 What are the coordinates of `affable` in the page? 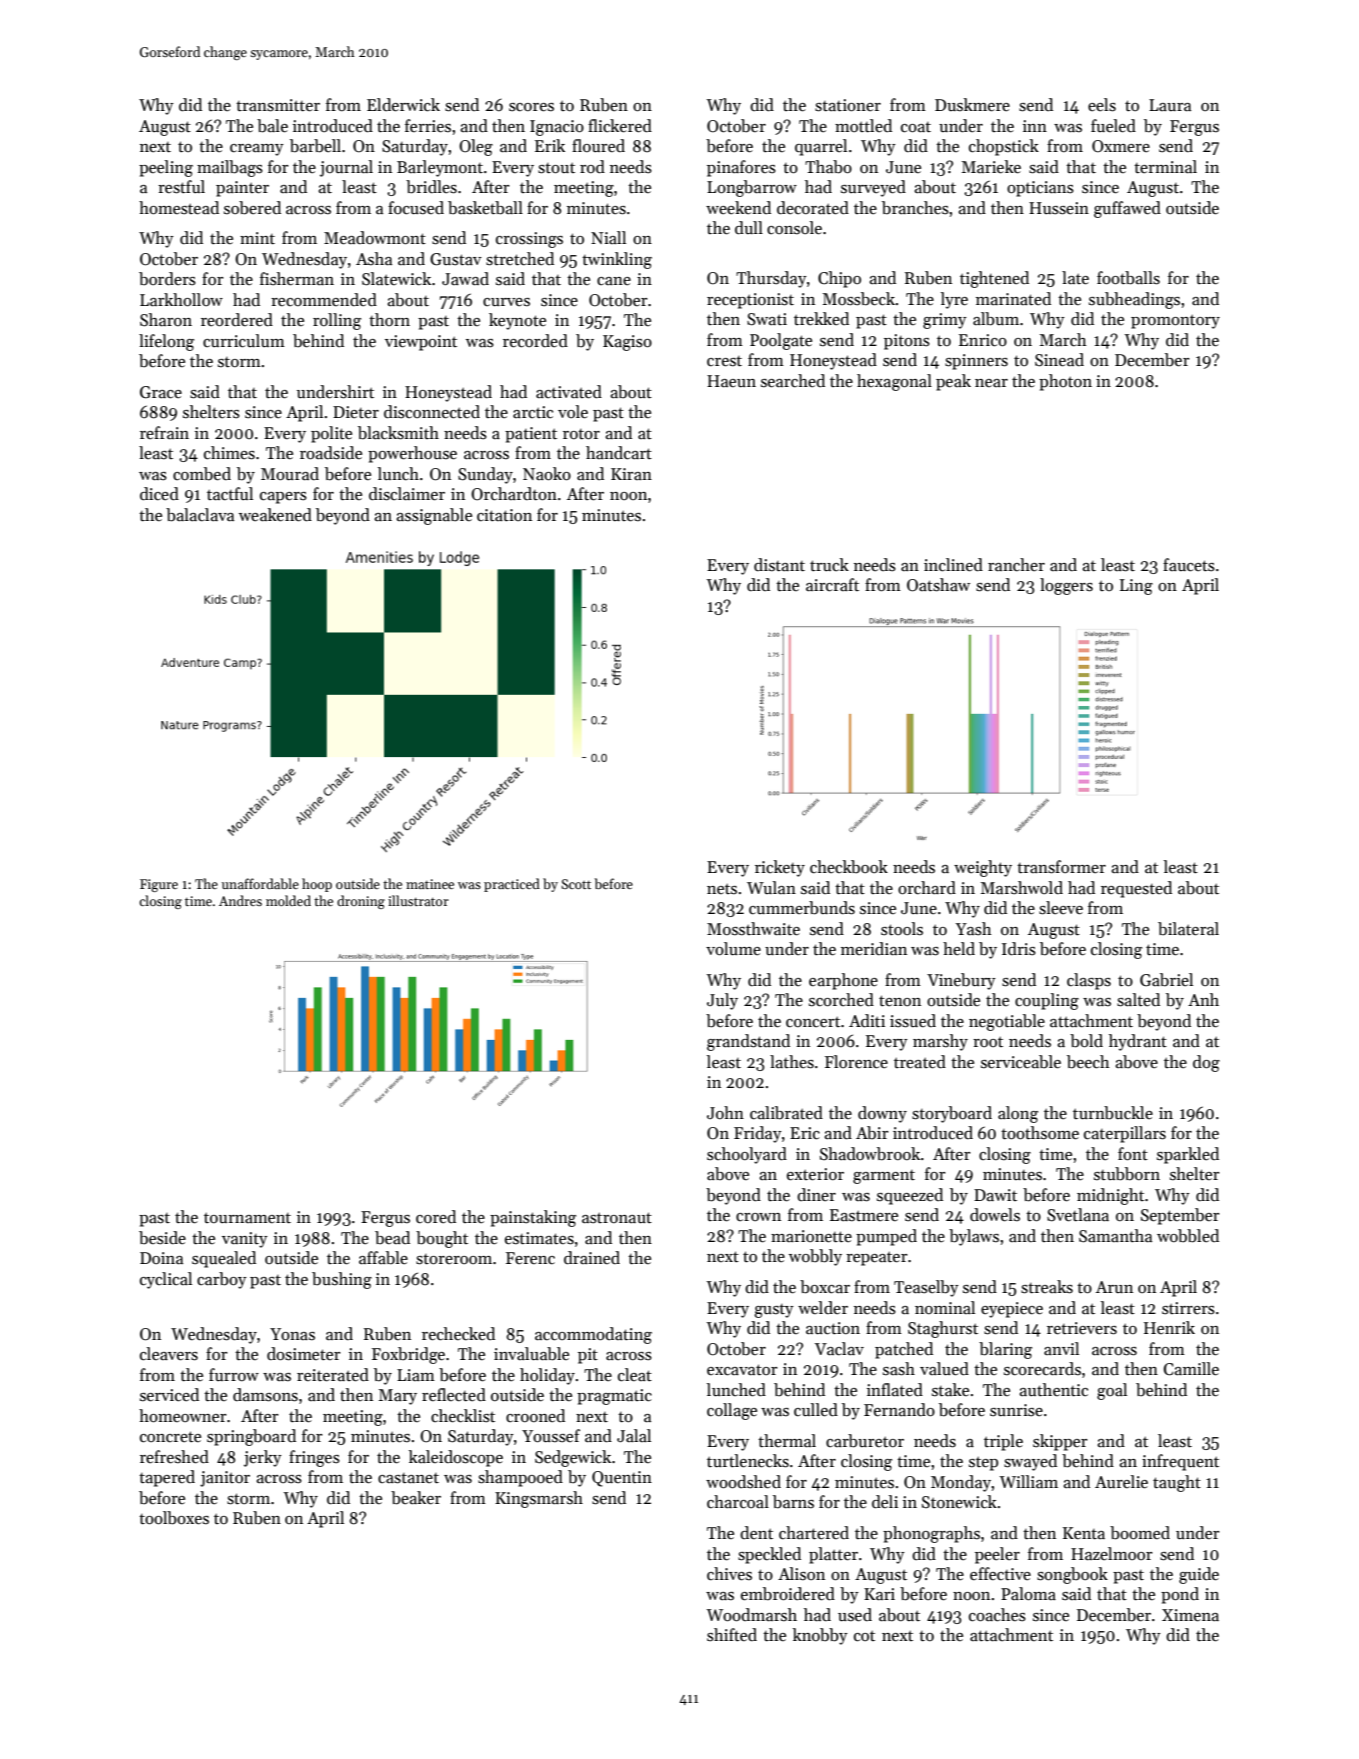 It's located at (383, 1258).
